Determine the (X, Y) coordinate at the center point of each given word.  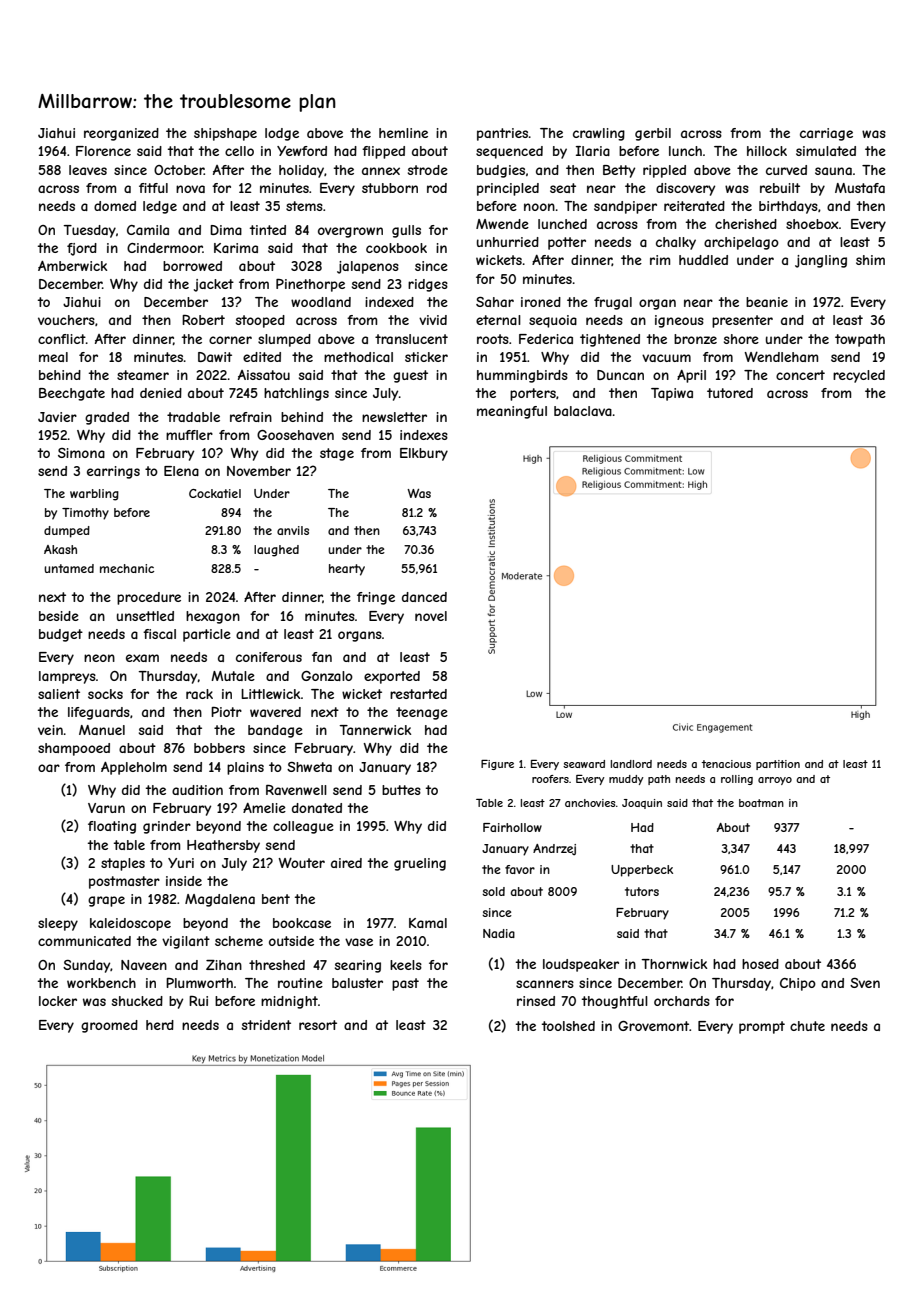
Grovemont (654, 1026)
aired (346, 863)
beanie (767, 302)
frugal (613, 303)
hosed (760, 964)
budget (61, 635)
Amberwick (72, 266)
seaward (584, 764)
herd (160, 1025)
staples (123, 864)
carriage (826, 134)
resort (318, 1025)
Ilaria (593, 151)
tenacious (726, 764)
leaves (88, 170)
